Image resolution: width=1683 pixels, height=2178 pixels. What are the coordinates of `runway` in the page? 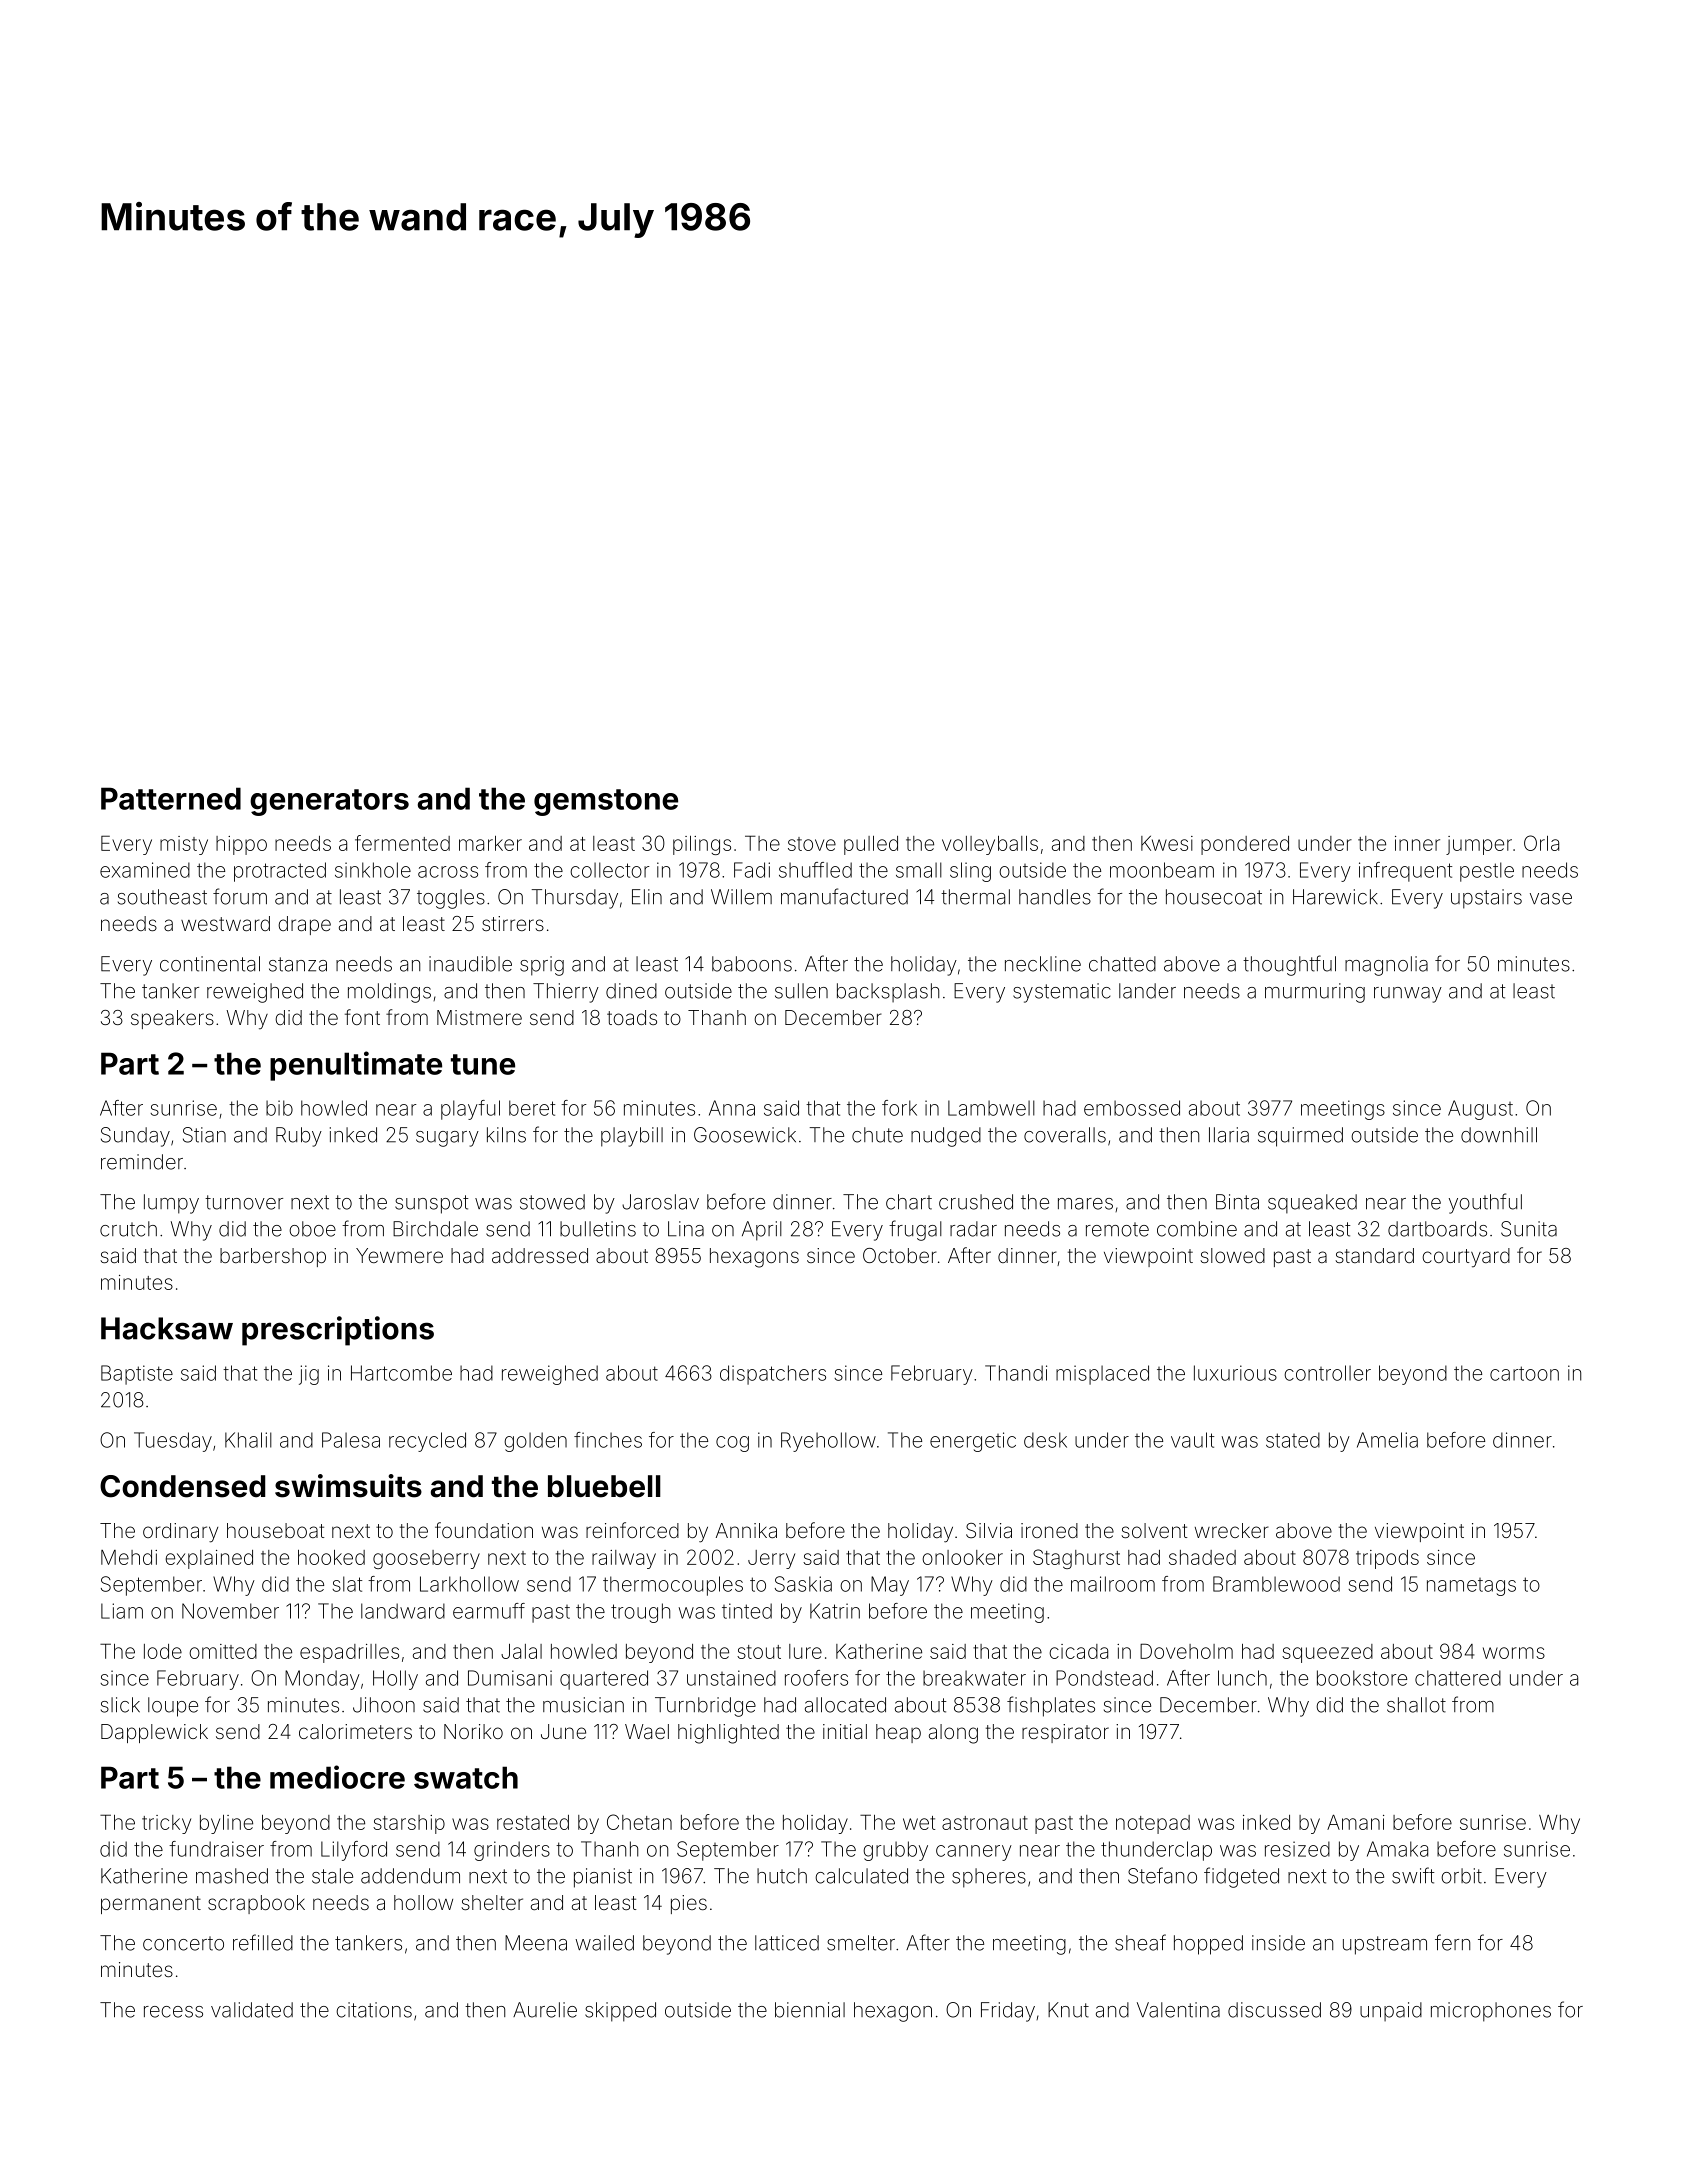 It's located at (1408, 995).
